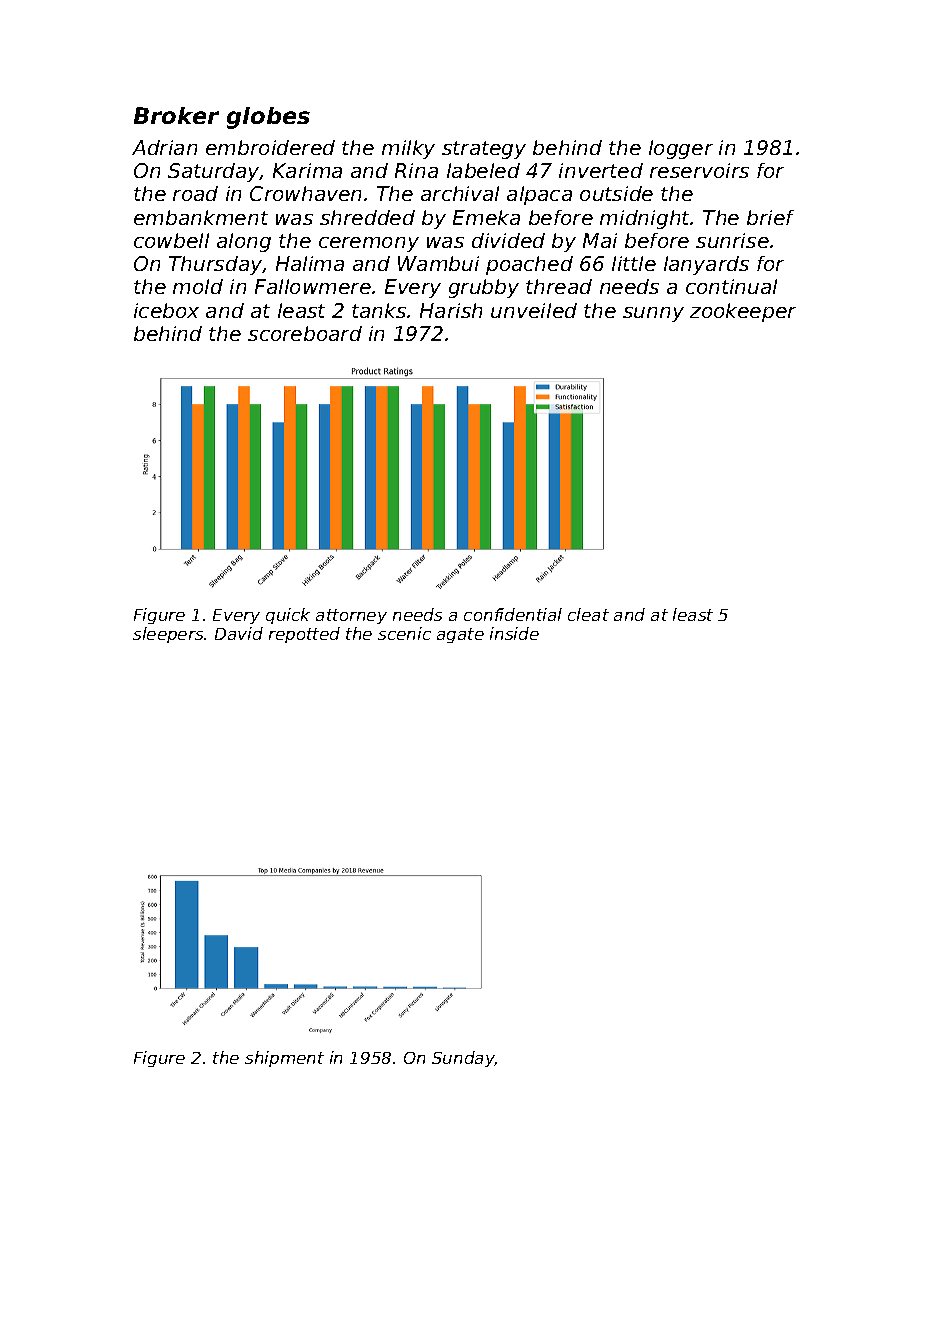  Describe the element at coordinates (284, 1059) in the document. I see `shipment` at that location.
